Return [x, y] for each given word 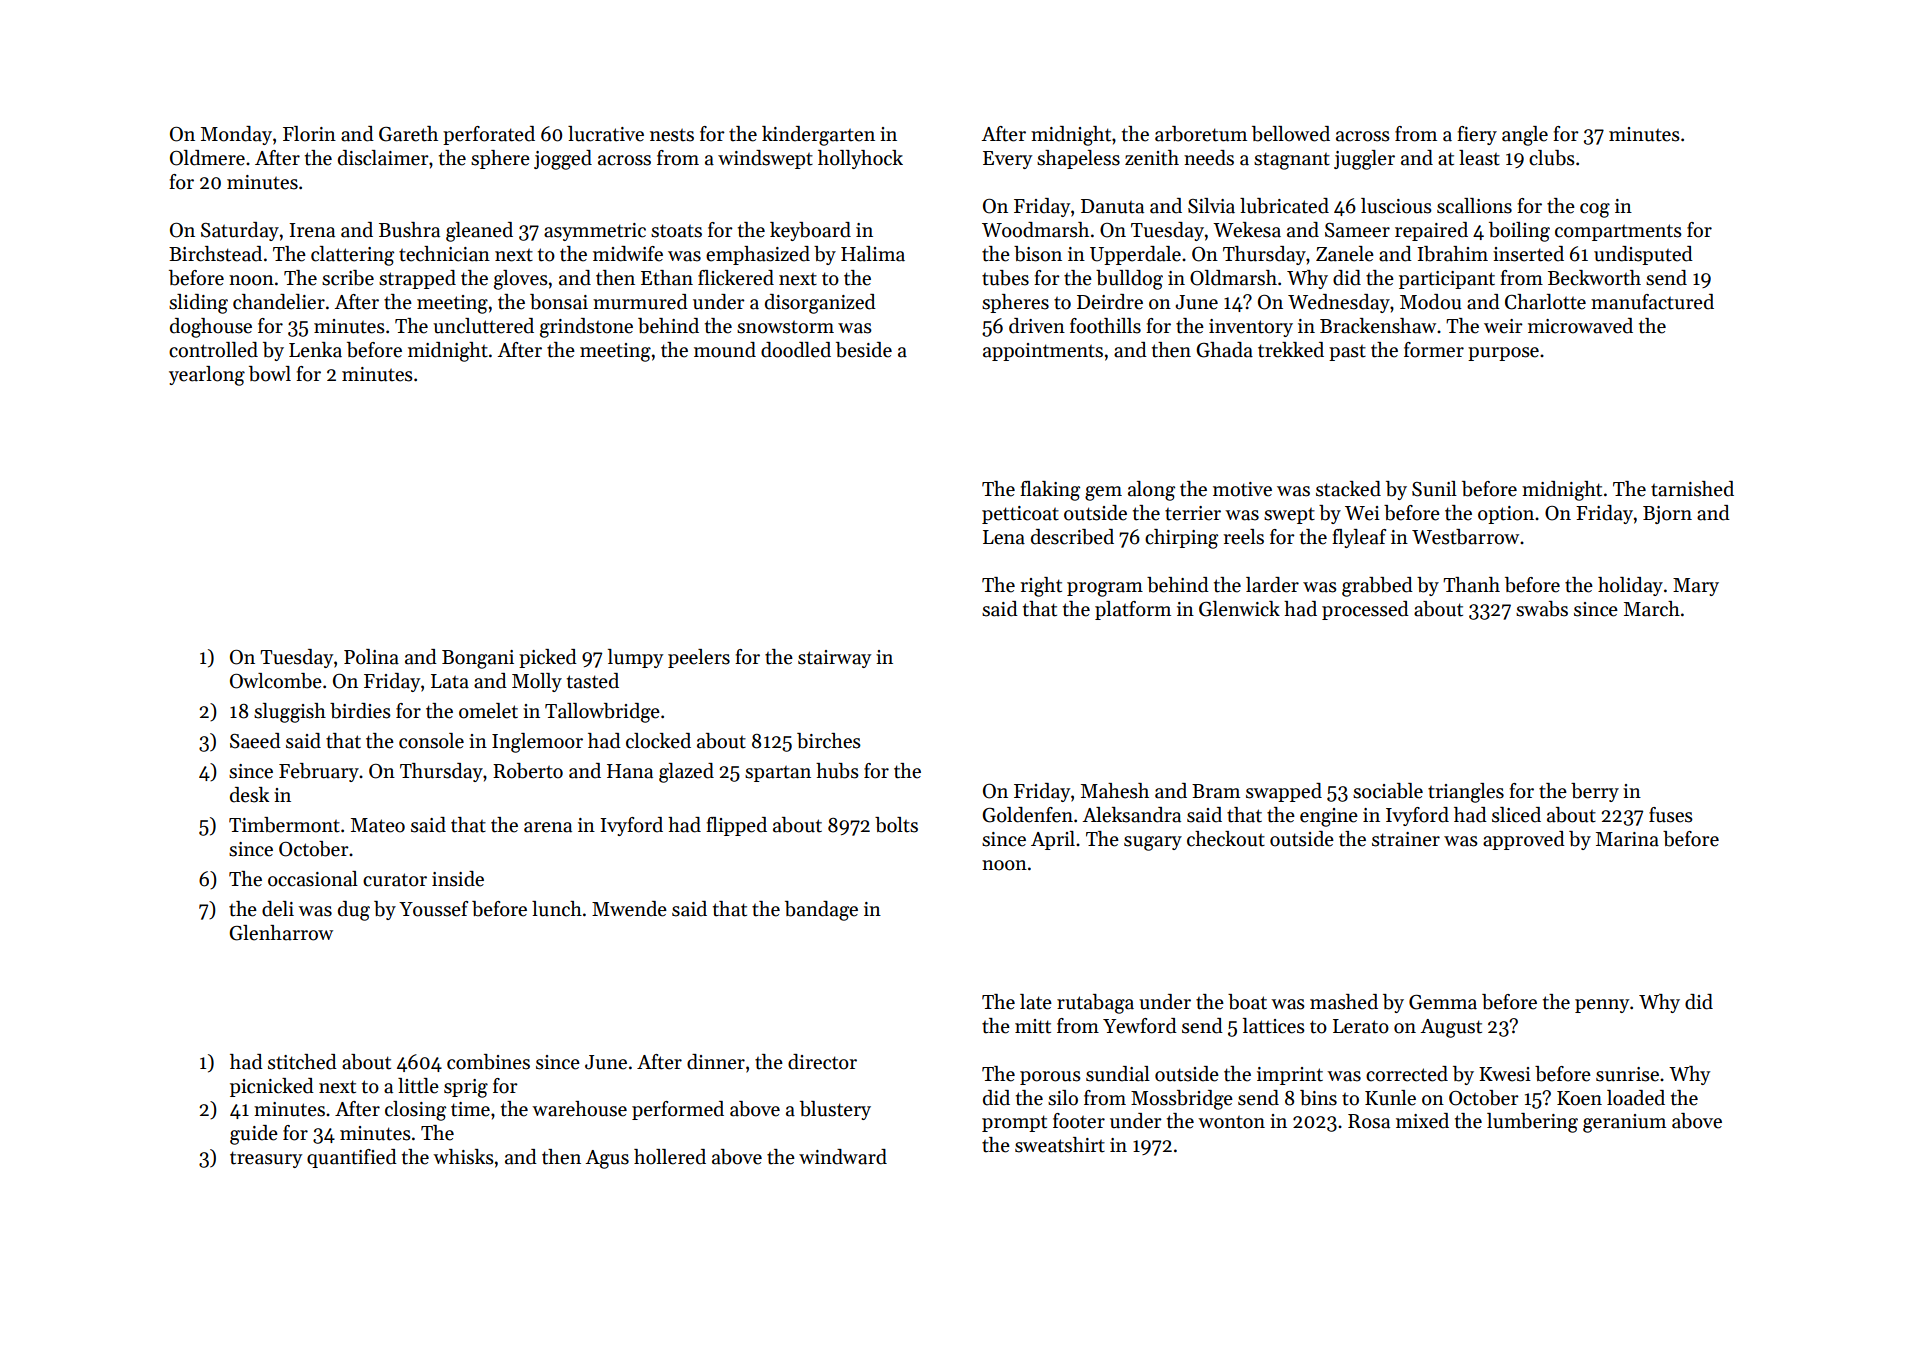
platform [1133, 610]
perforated [489, 135]
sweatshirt [1060, 1145]
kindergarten [818, 136]
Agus [607, 1159]
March [1652, 609]
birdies [360, 711]
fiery [1477, 135]
